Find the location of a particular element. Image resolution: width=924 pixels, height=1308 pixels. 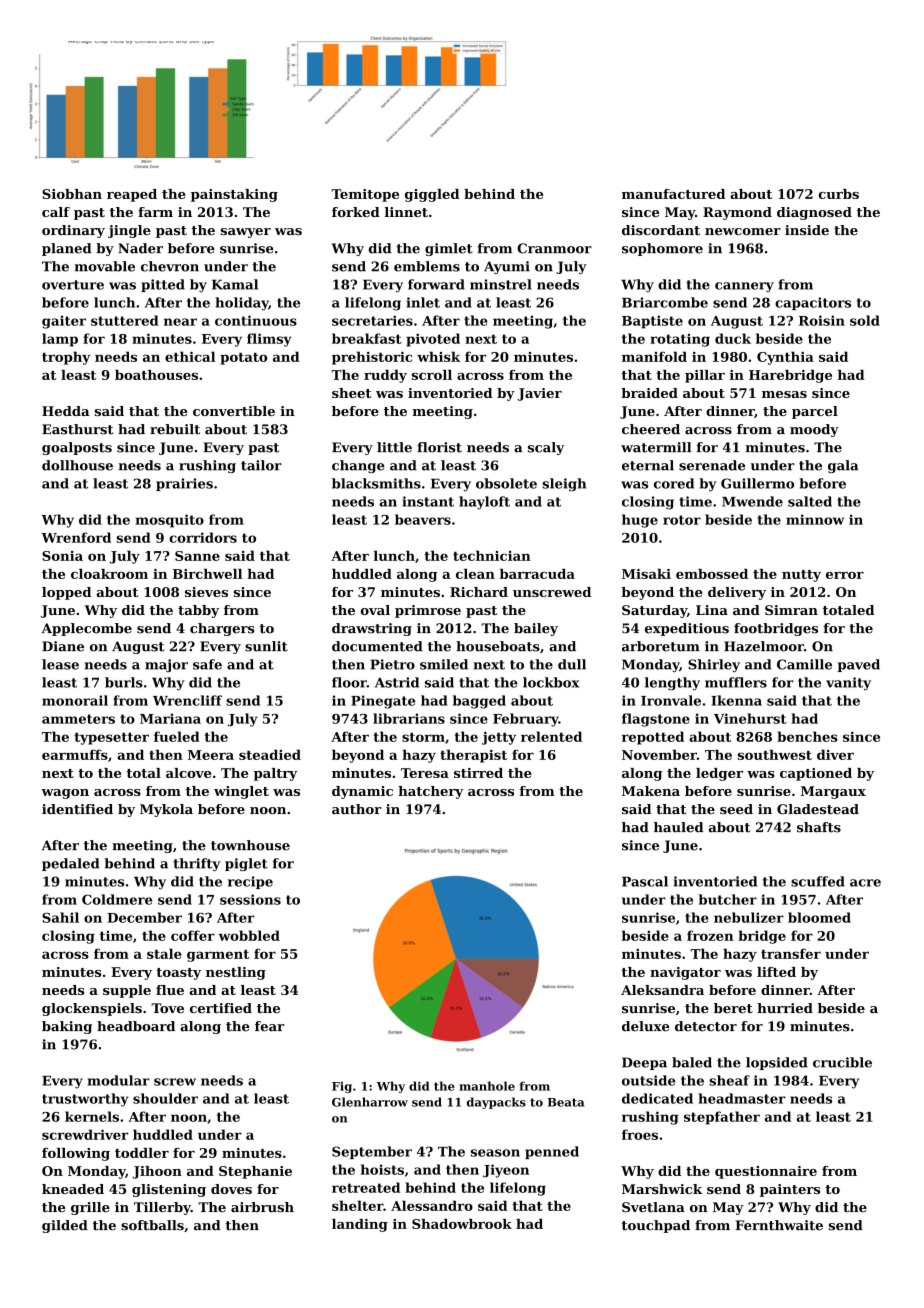

Mwende is located at coordinates (752, 501).
